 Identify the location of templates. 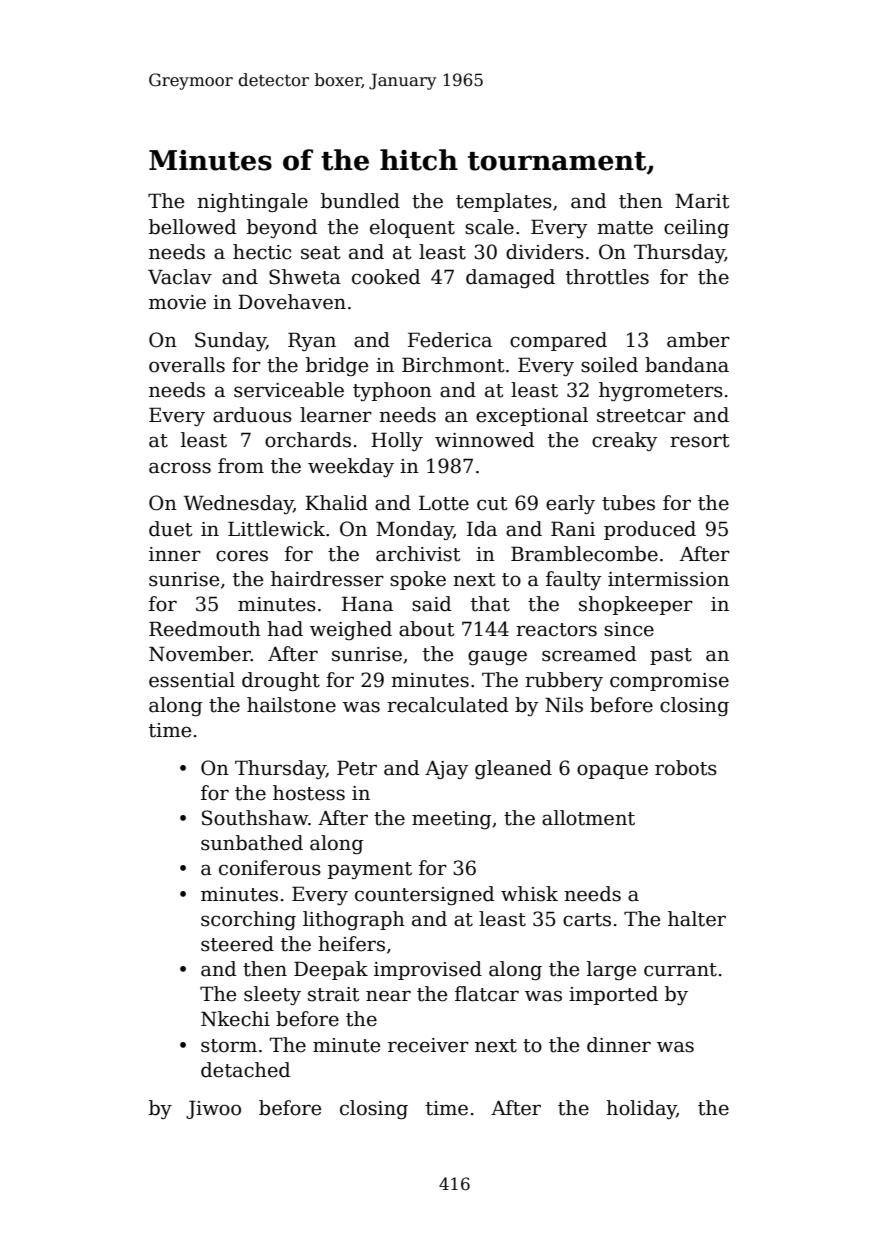
(504, 202).
